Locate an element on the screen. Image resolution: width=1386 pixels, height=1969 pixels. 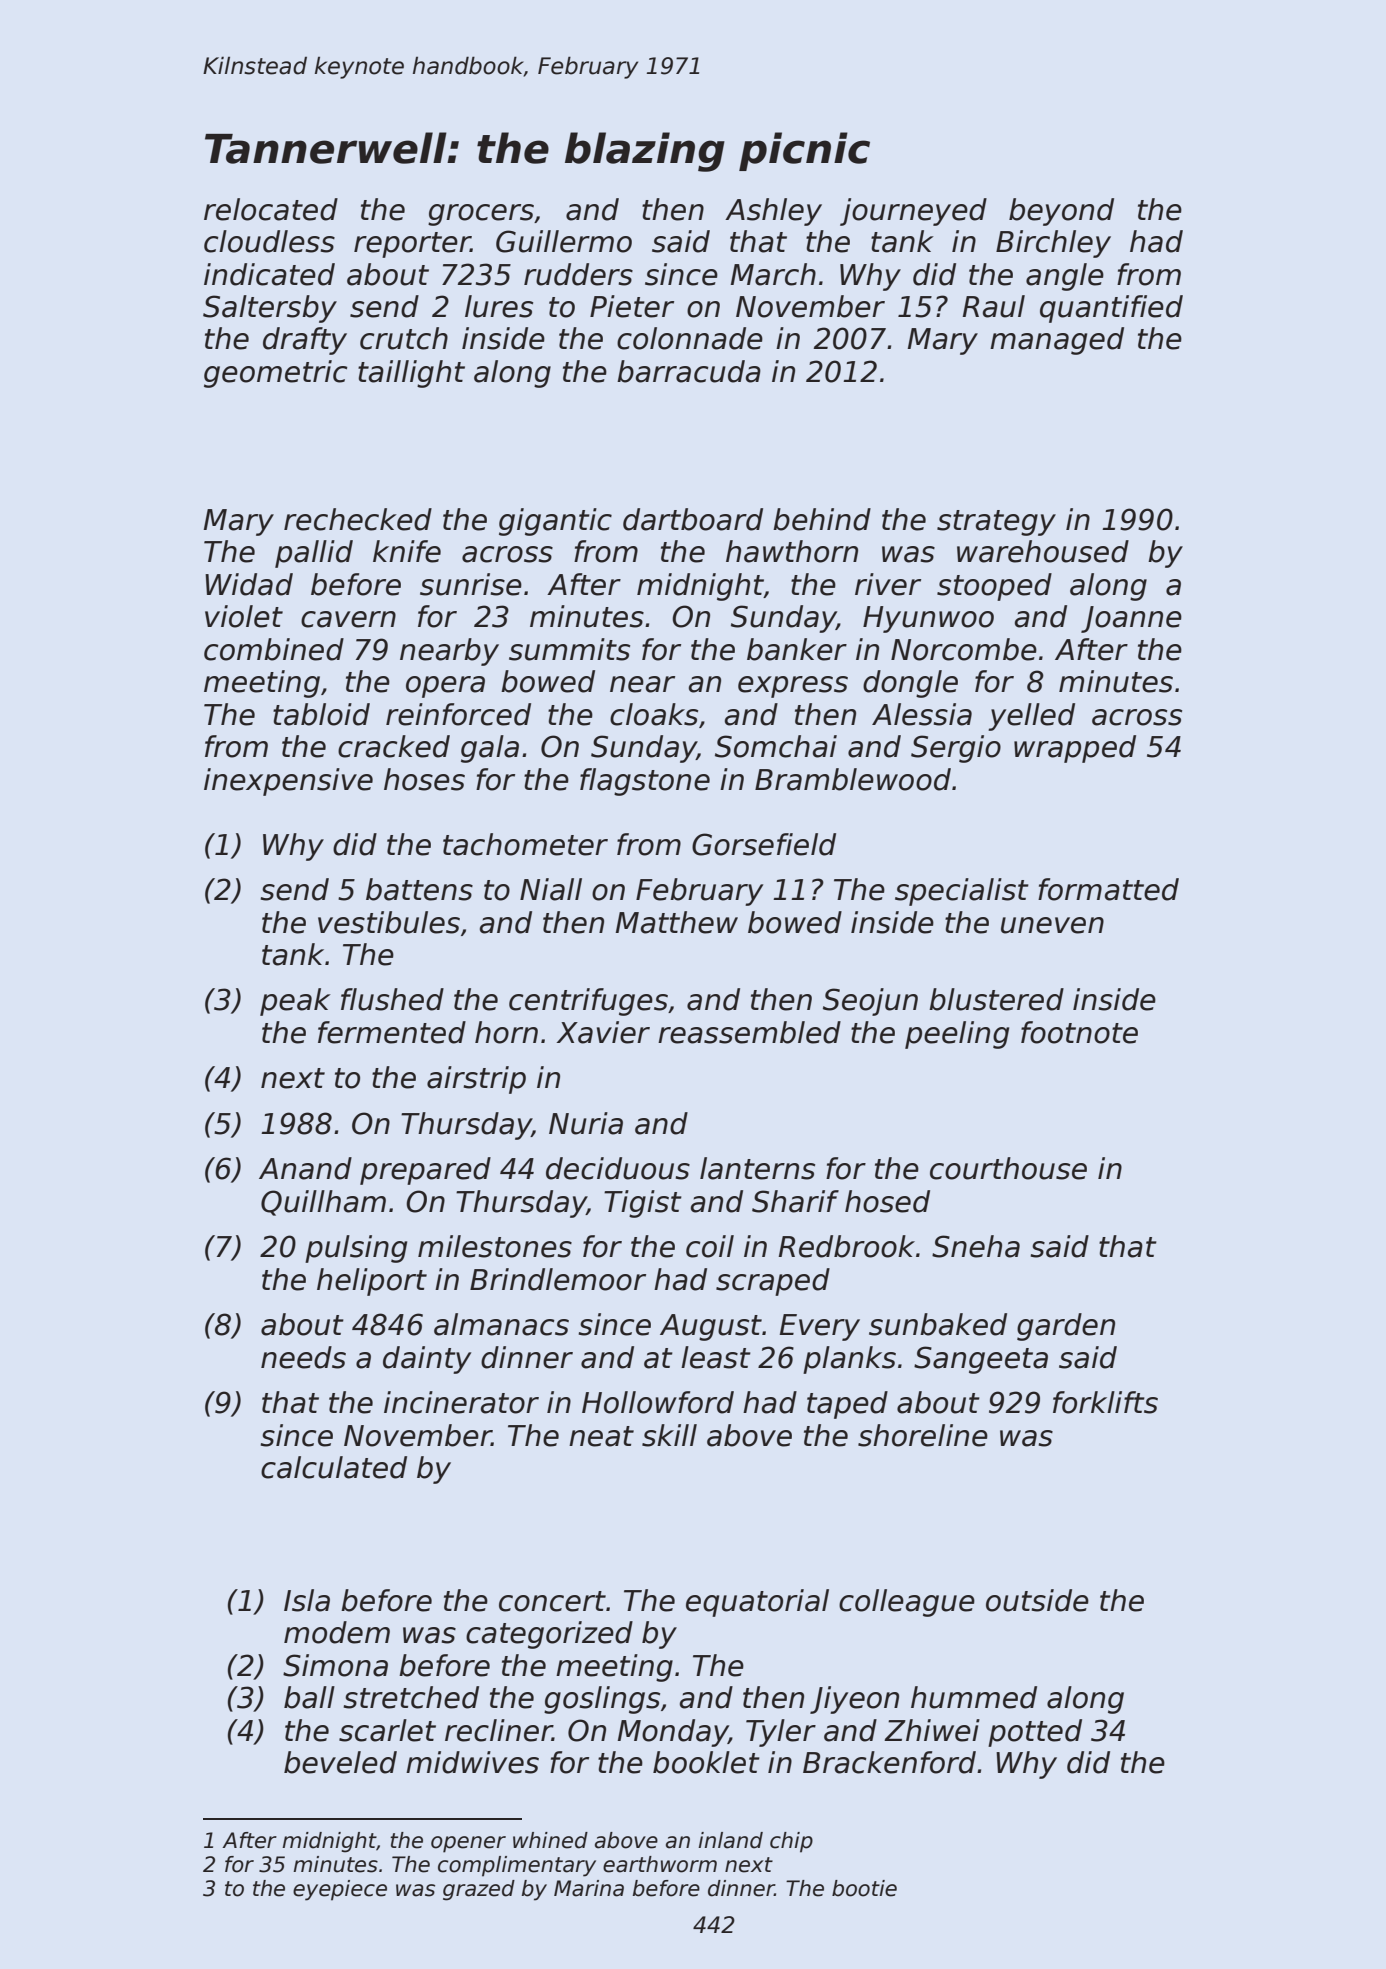
calculated is located at coordinates (334, 1467).
